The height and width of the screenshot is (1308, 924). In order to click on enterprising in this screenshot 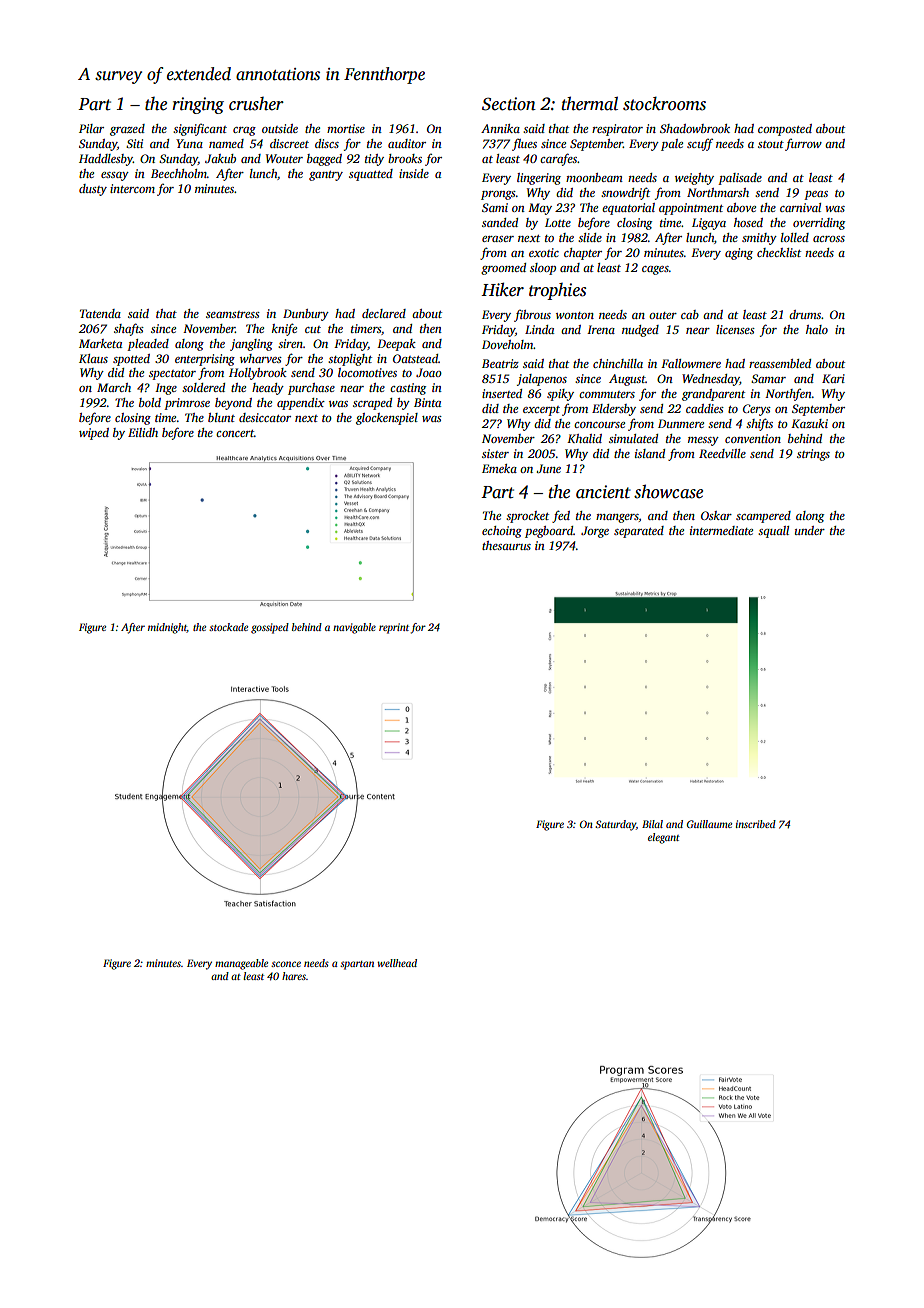, I will do `click(205, 360)`.
